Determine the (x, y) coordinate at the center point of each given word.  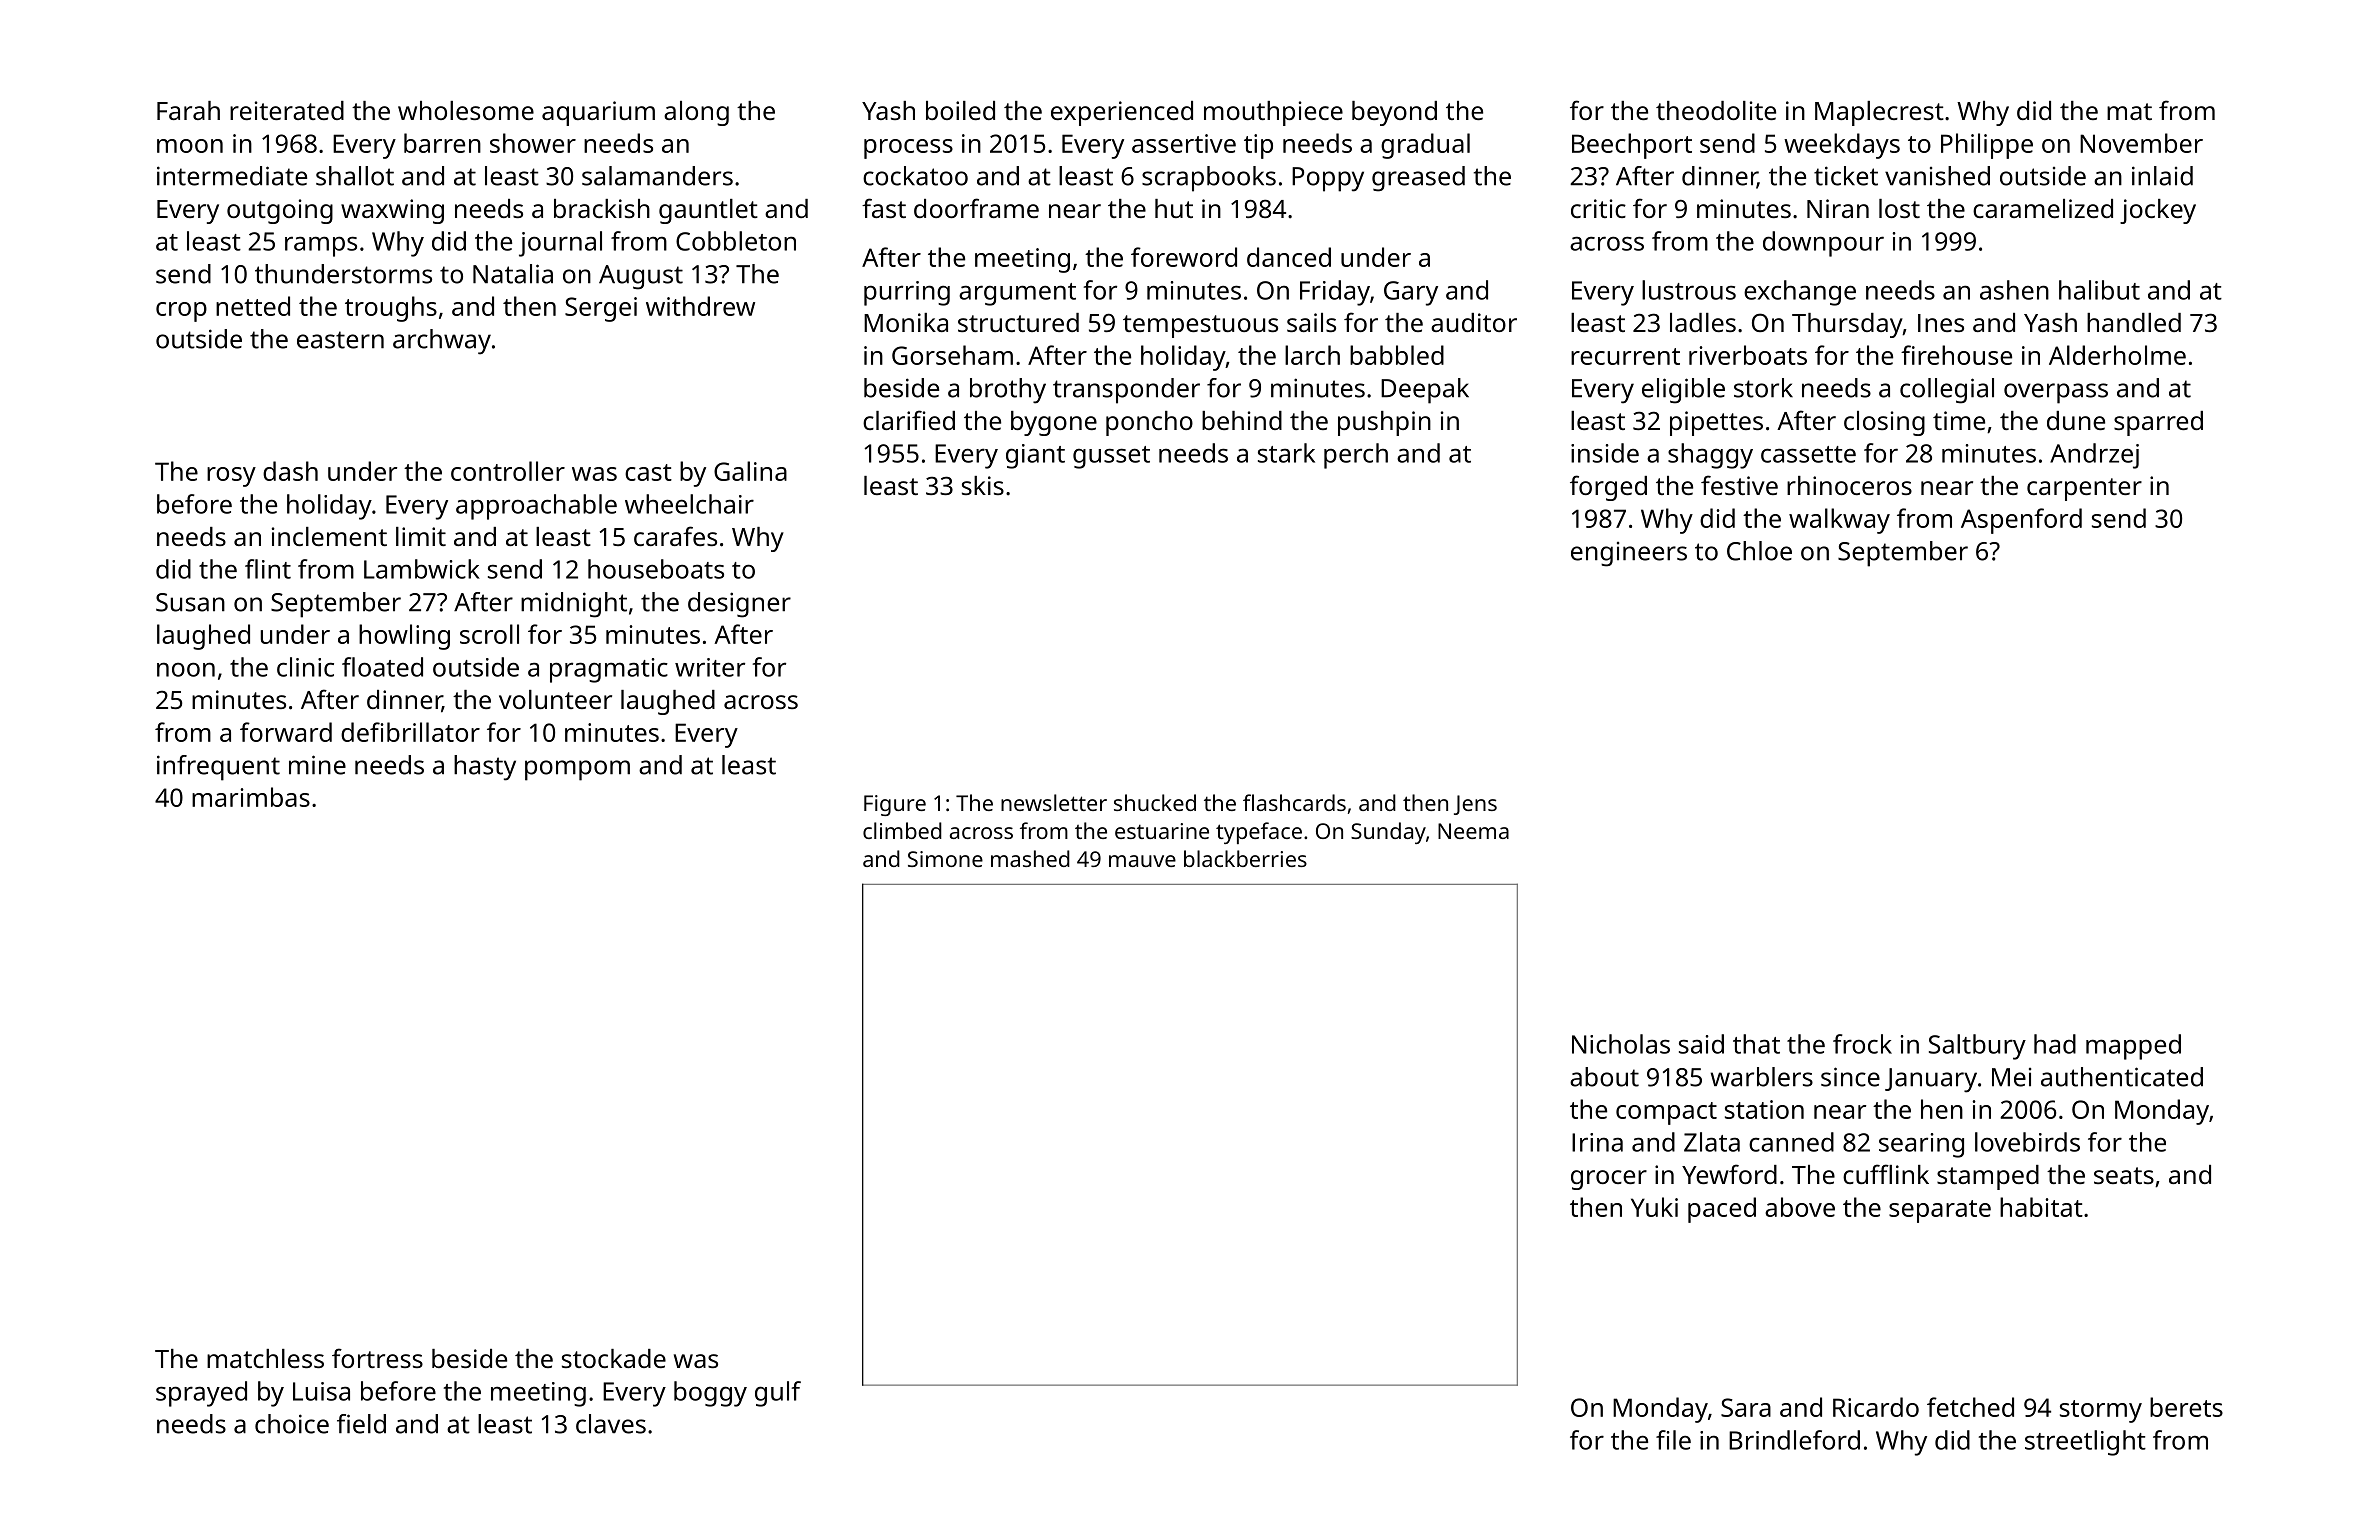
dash (290, 471)
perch (1356, 456)
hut (1174, 208)
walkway (1839, 521)
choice (292, 1424)
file (1673, 1440)
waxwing (392, 211)
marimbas (251, 797)
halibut (2099, 290)
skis (983, 485)
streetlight (2085, 1443)
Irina (1597, 1142)
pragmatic (609, 670)
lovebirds (2027, 1142)
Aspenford (2021, 521)
